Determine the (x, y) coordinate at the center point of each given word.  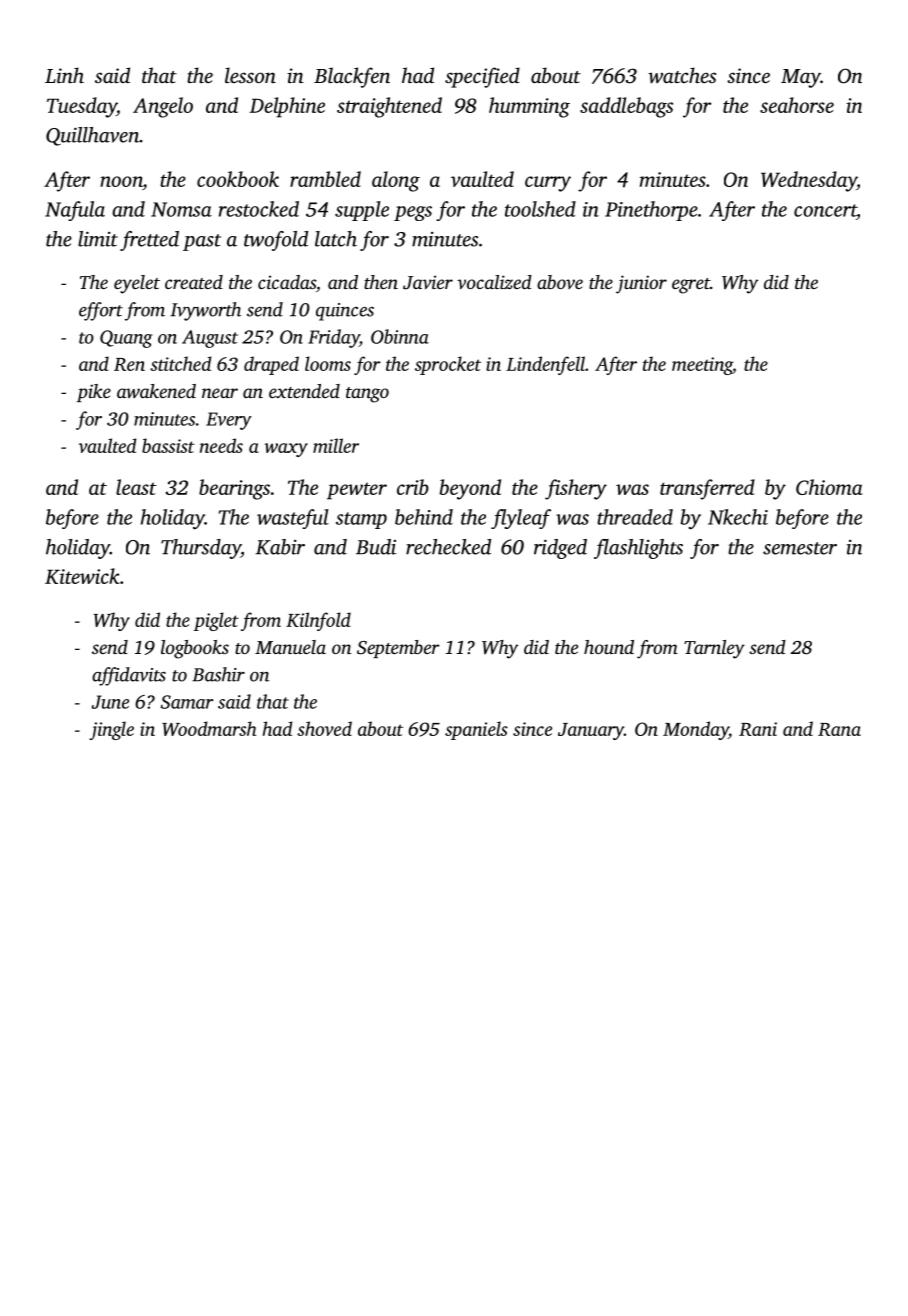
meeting (702, 366)
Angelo (163, 107)
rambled (325, 179)
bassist (168, 445)
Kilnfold (318, 621)
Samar (187, 702)
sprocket (448, 365)
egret (691, 286)
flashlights (638, 549)
